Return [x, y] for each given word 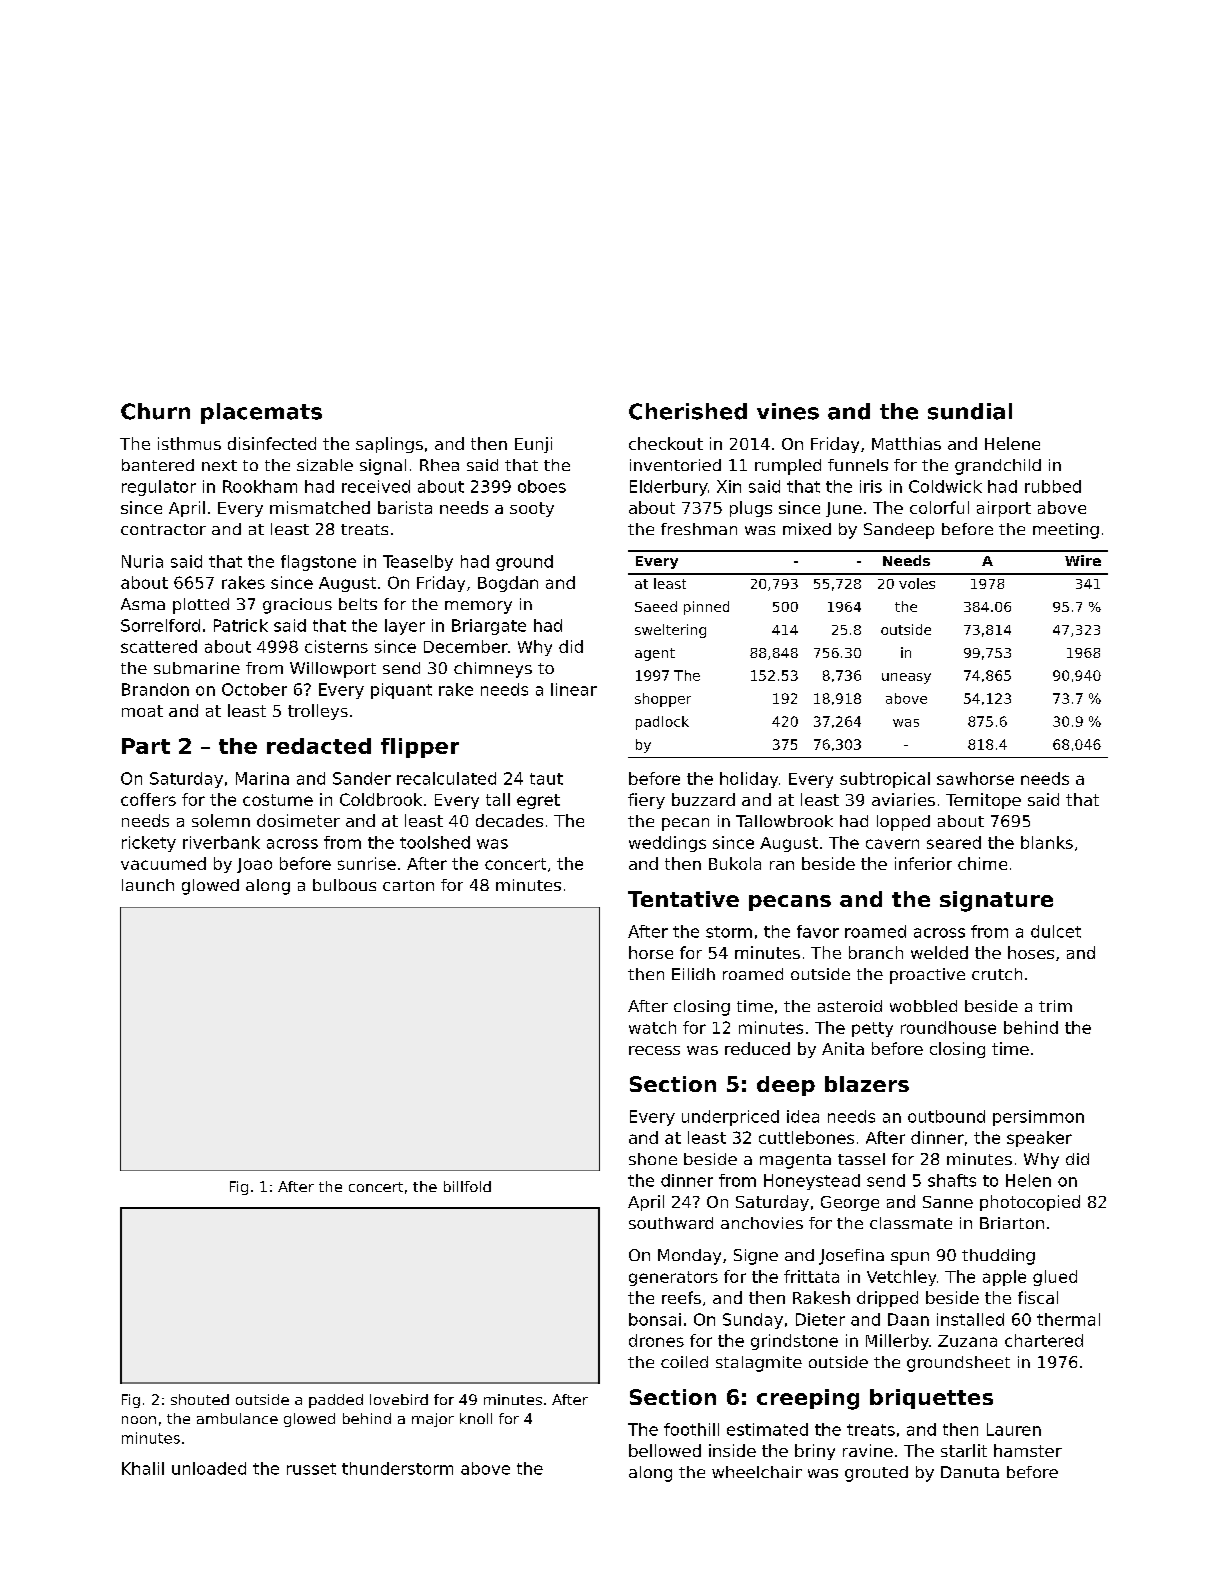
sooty [532, 509]
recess [654, 1050]
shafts [952, 1180]
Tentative [683, 899]
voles [917, 583]
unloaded [209, 1468]
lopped [903, 823]
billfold [467, 1186]
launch [148, 885]
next [219, 465]
